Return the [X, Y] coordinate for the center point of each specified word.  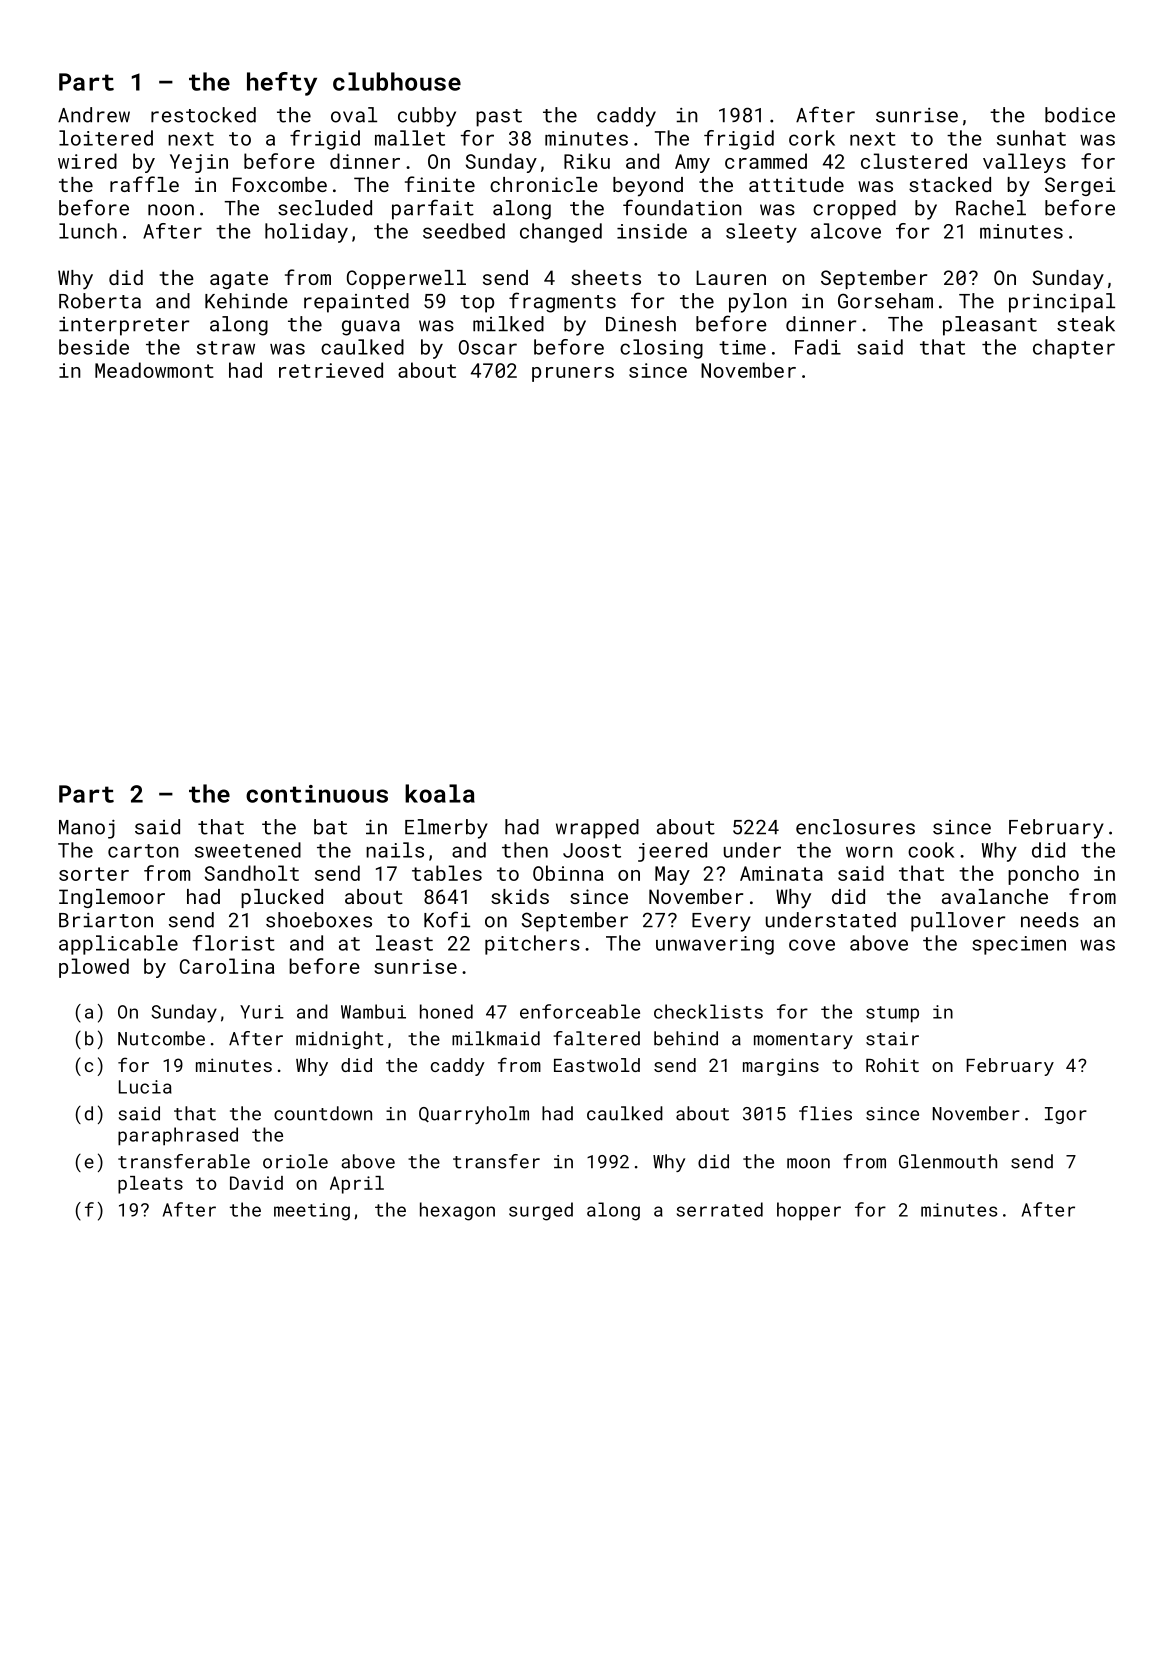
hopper [809, 1211]
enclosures [855, 827]
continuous [317, 794]
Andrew [94, 115]
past [499, 118]
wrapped [597, 829]
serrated [720, 1209]
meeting [312, 1212]
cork [812, 138]
